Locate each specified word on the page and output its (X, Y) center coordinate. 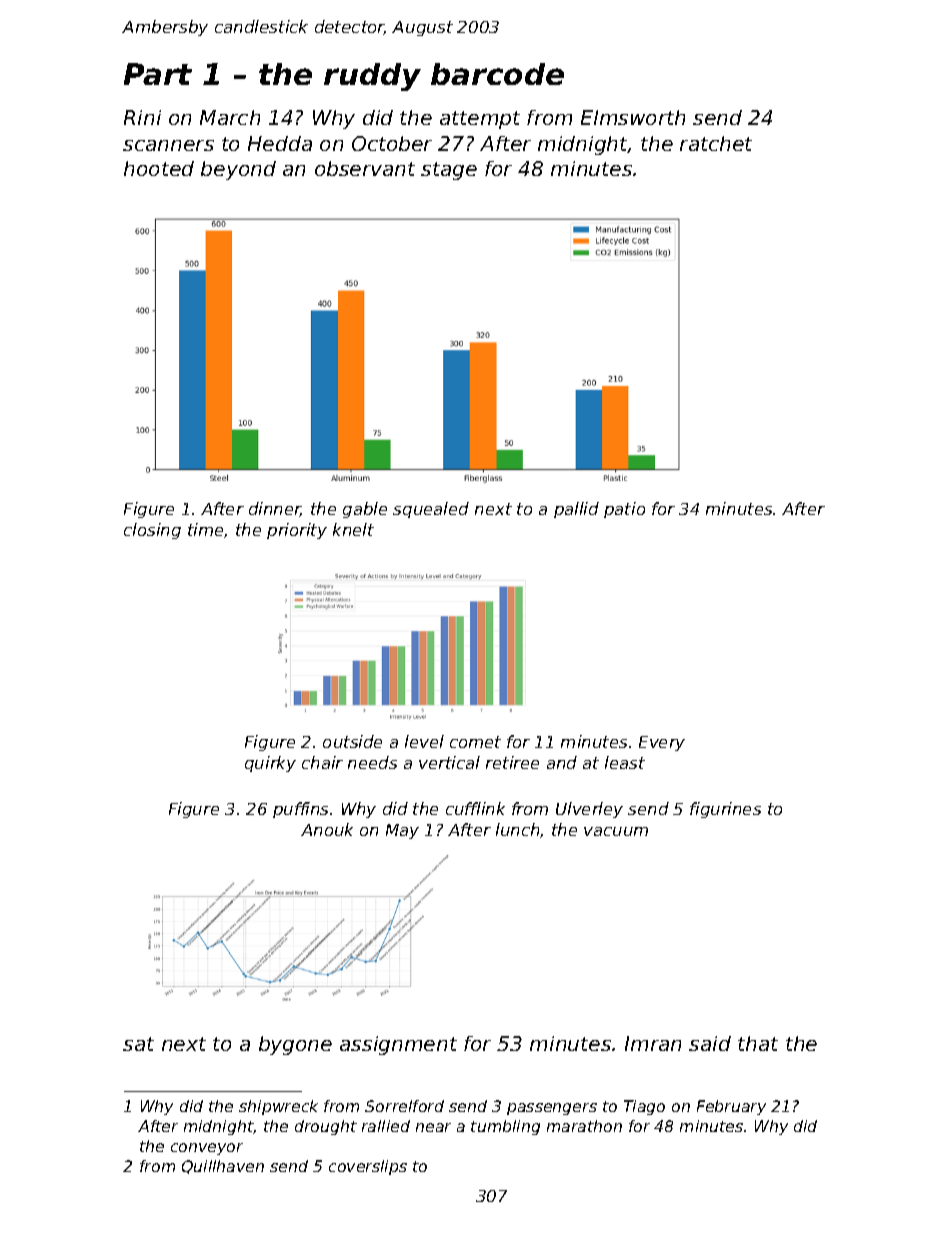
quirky (270, 764)
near (433, 1127)
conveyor (207, 1149)
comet (475, 742)
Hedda (280, 143)
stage (449, 171)
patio (624, 510)
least (625, 762)
